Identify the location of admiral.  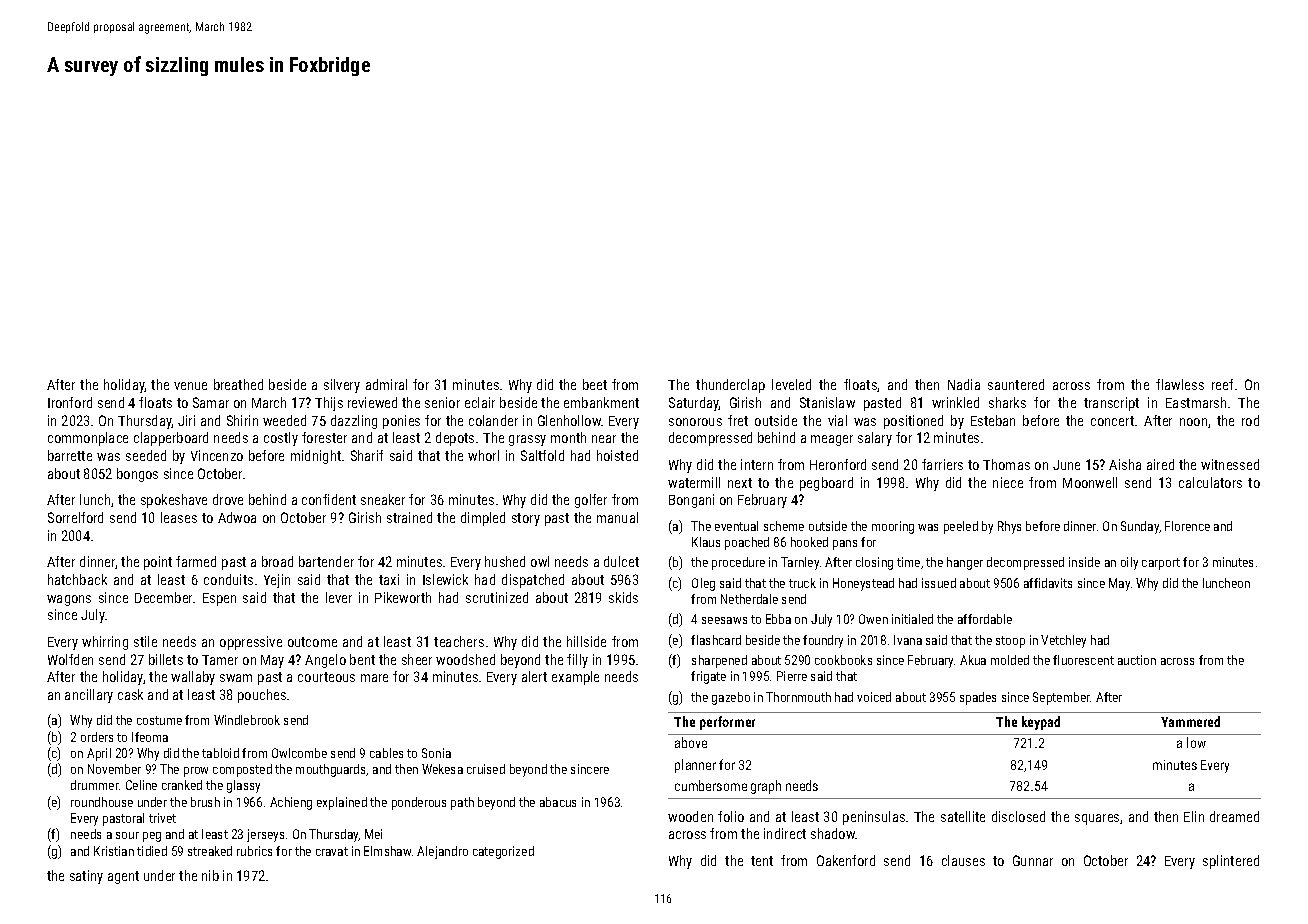
(386, 384).
